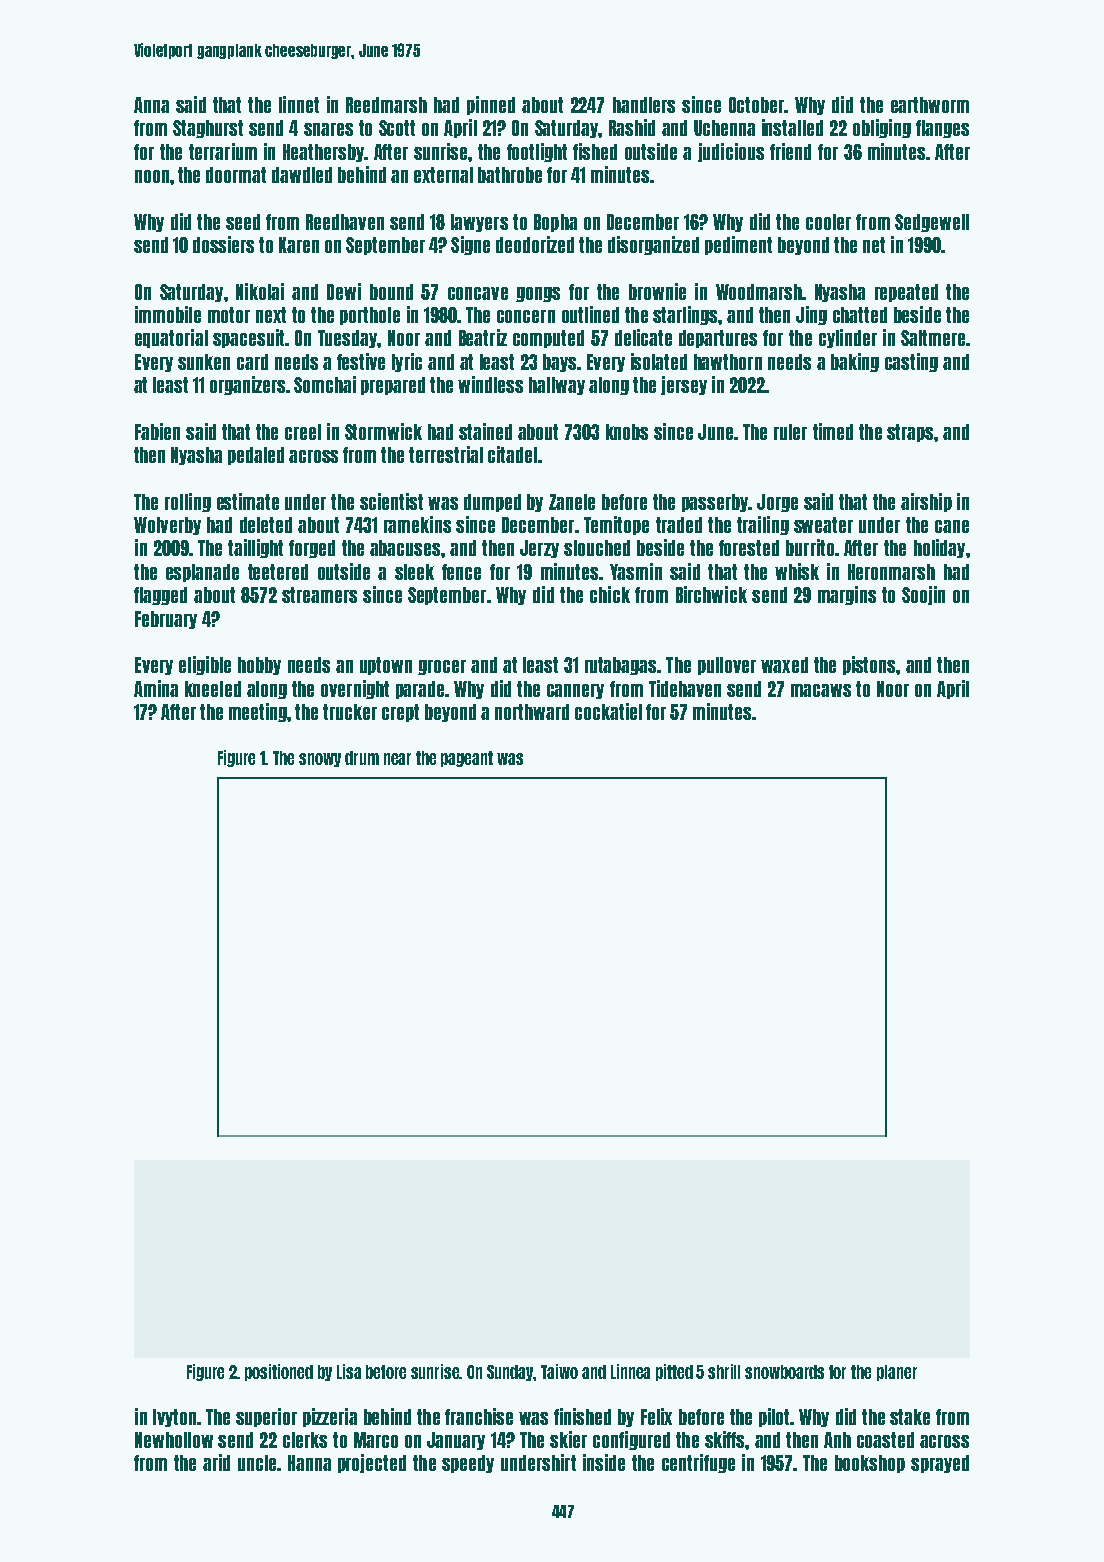 The image size is (1104, 1562). What do you see at coordinates (869, 665) in the image?
I see `pistons` at bounding box center [869, 665].
